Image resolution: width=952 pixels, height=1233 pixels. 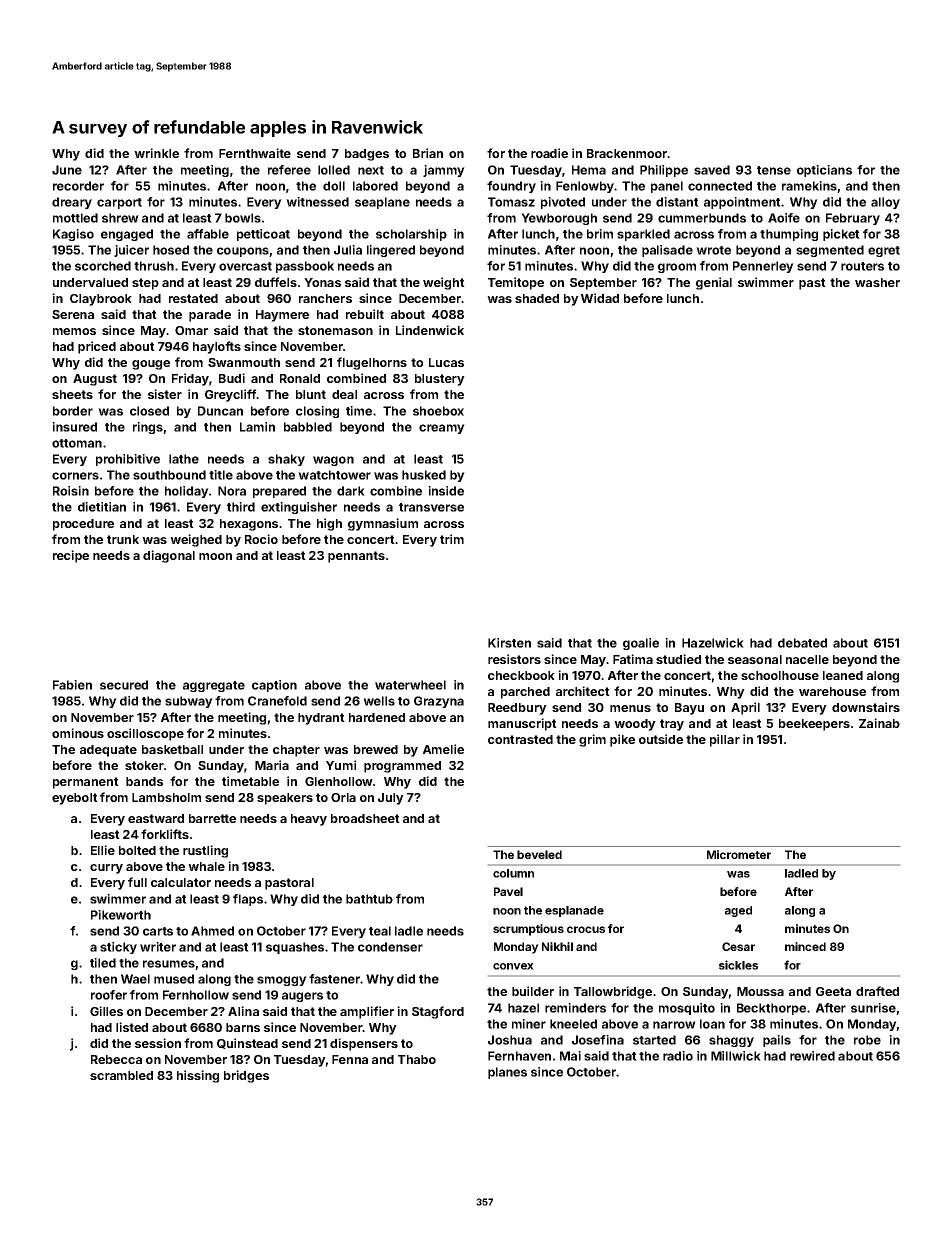 I want to click on planes, so click(x=507, y=1073).
